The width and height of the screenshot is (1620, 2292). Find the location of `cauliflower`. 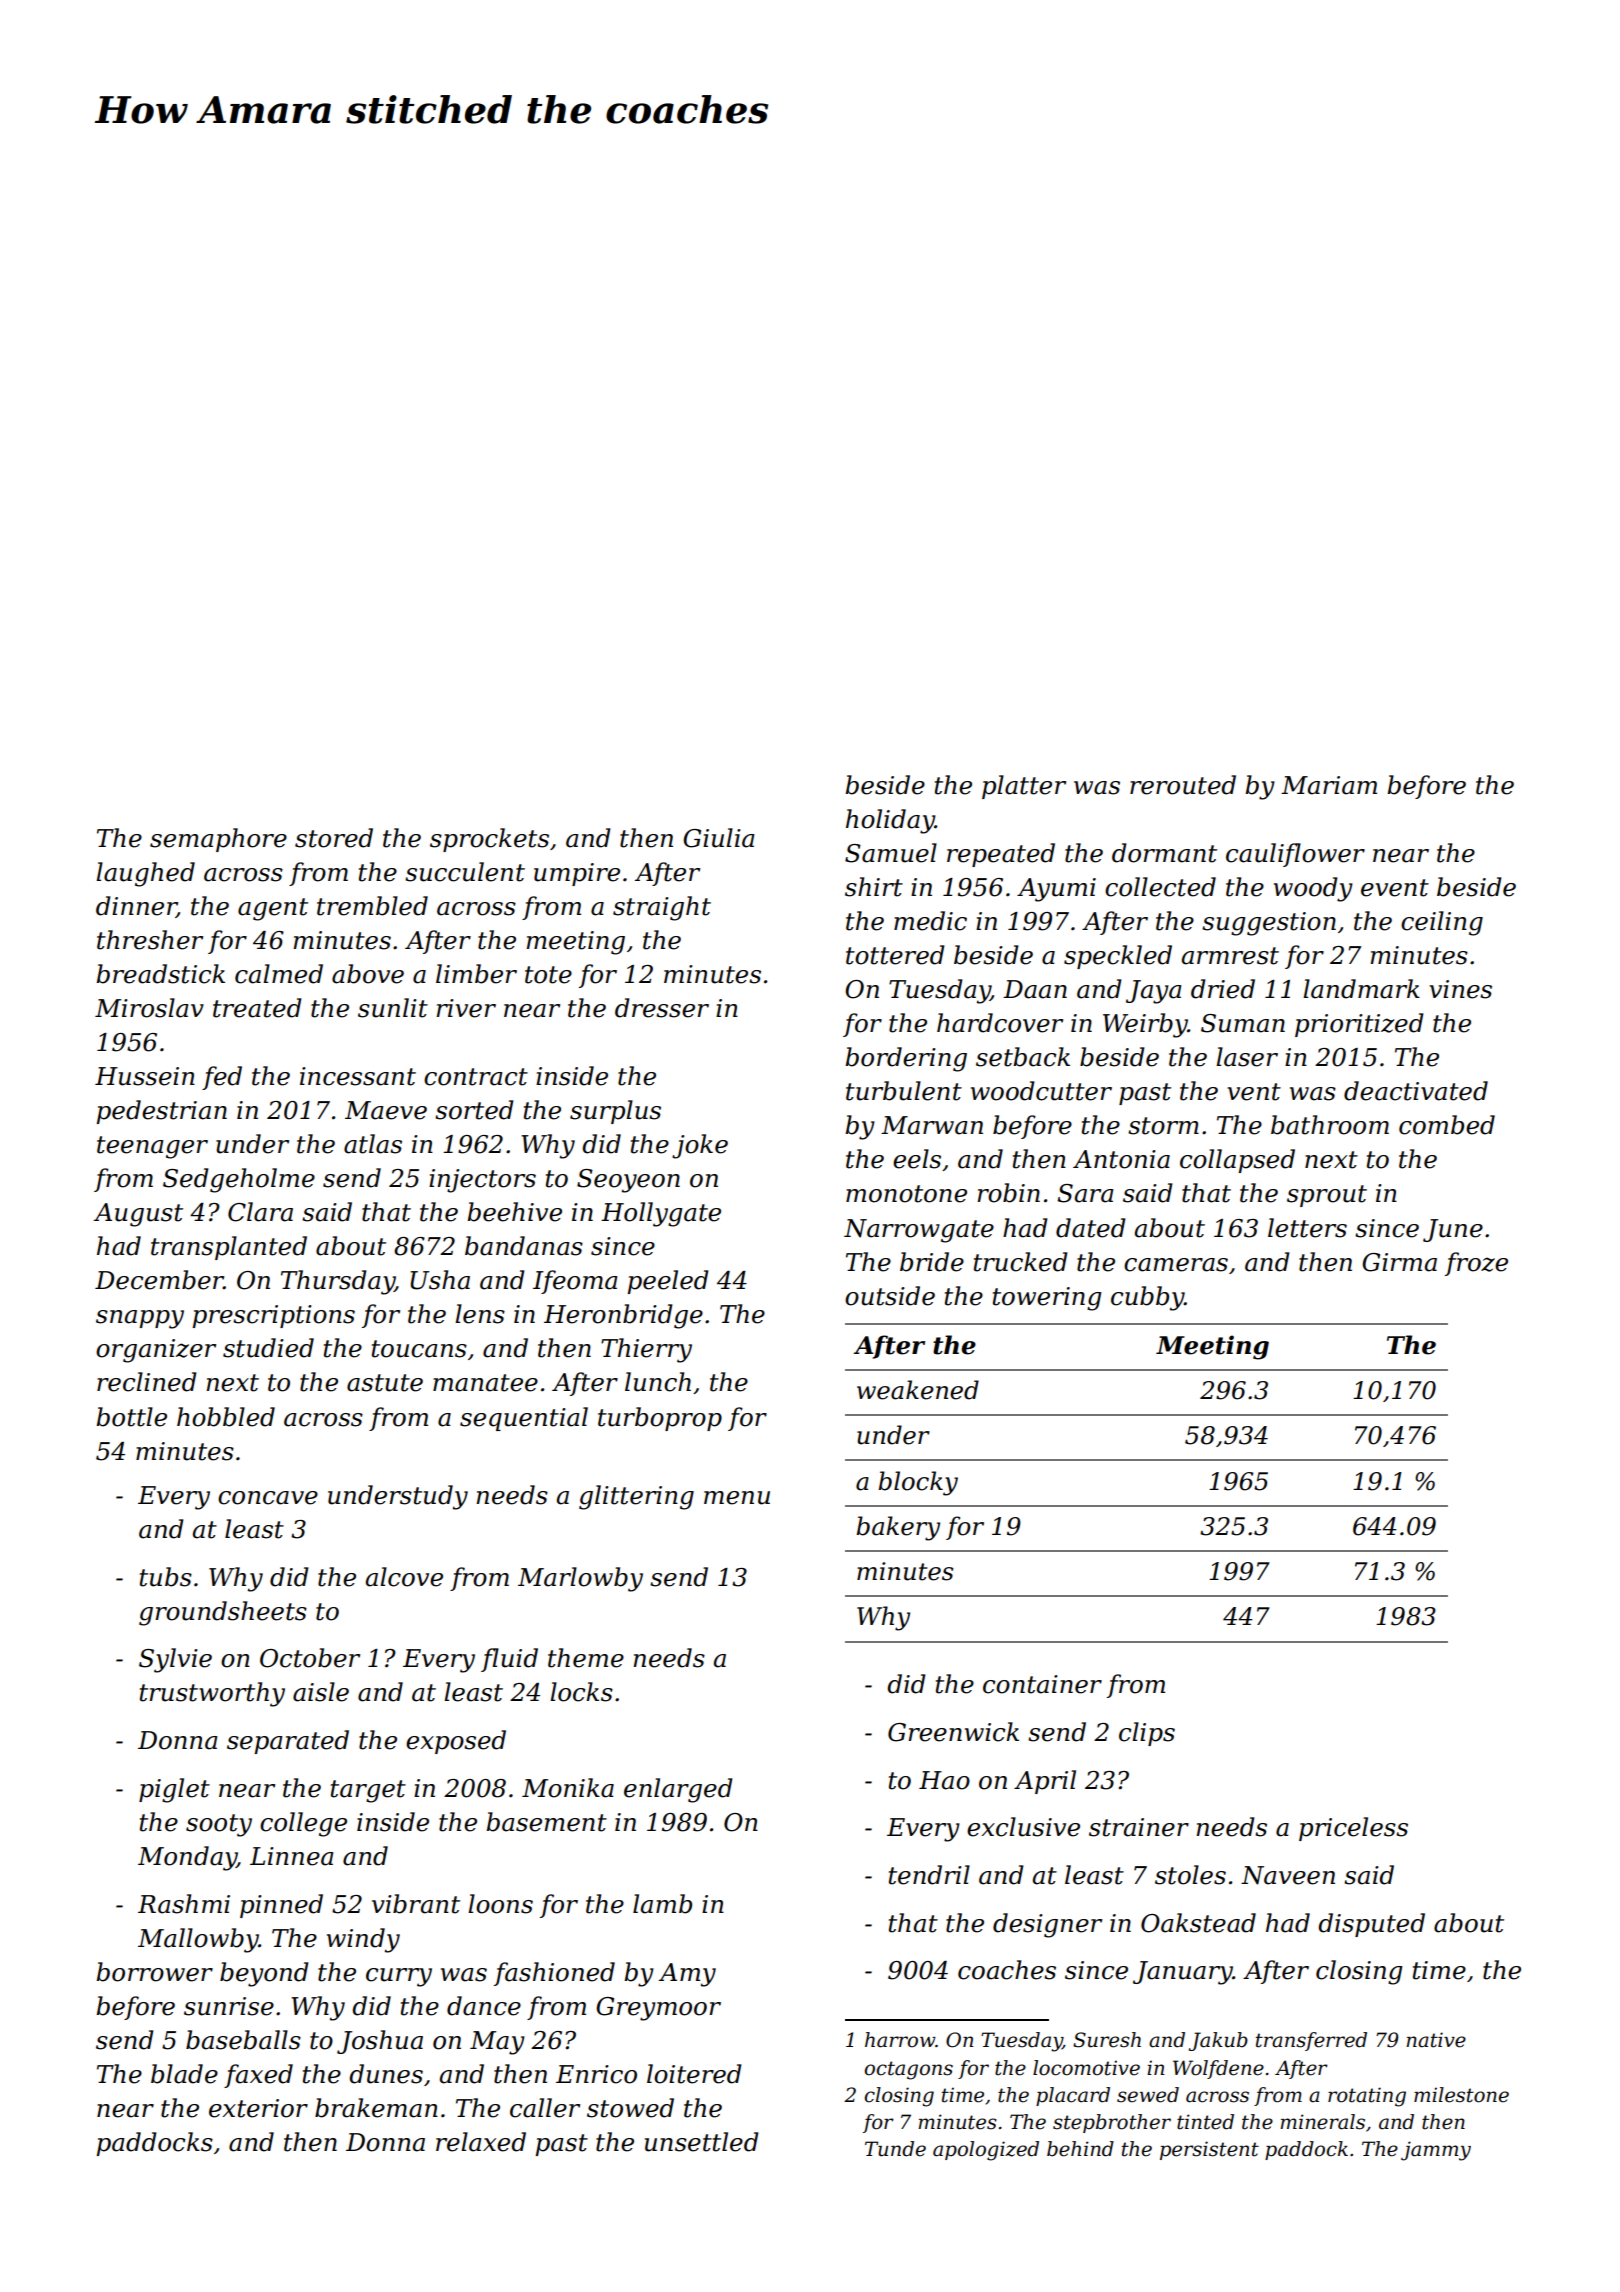

cauliflower is located at coordinates (1295, 855).
